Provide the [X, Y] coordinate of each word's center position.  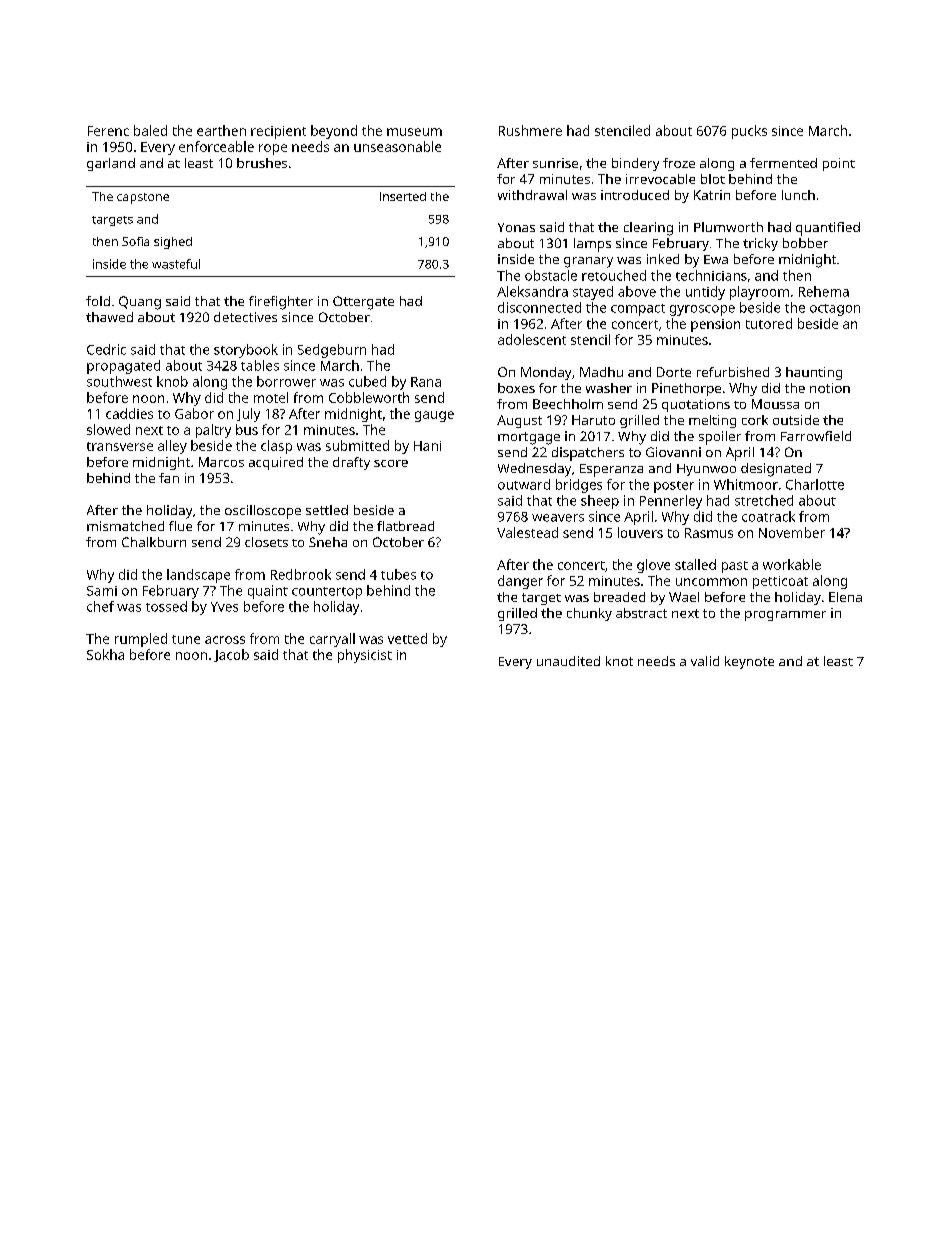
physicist [365, 656]
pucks [749, 132]
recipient [278, 132]
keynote [749, 662]
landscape [198, 576]
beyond [334, 132]
